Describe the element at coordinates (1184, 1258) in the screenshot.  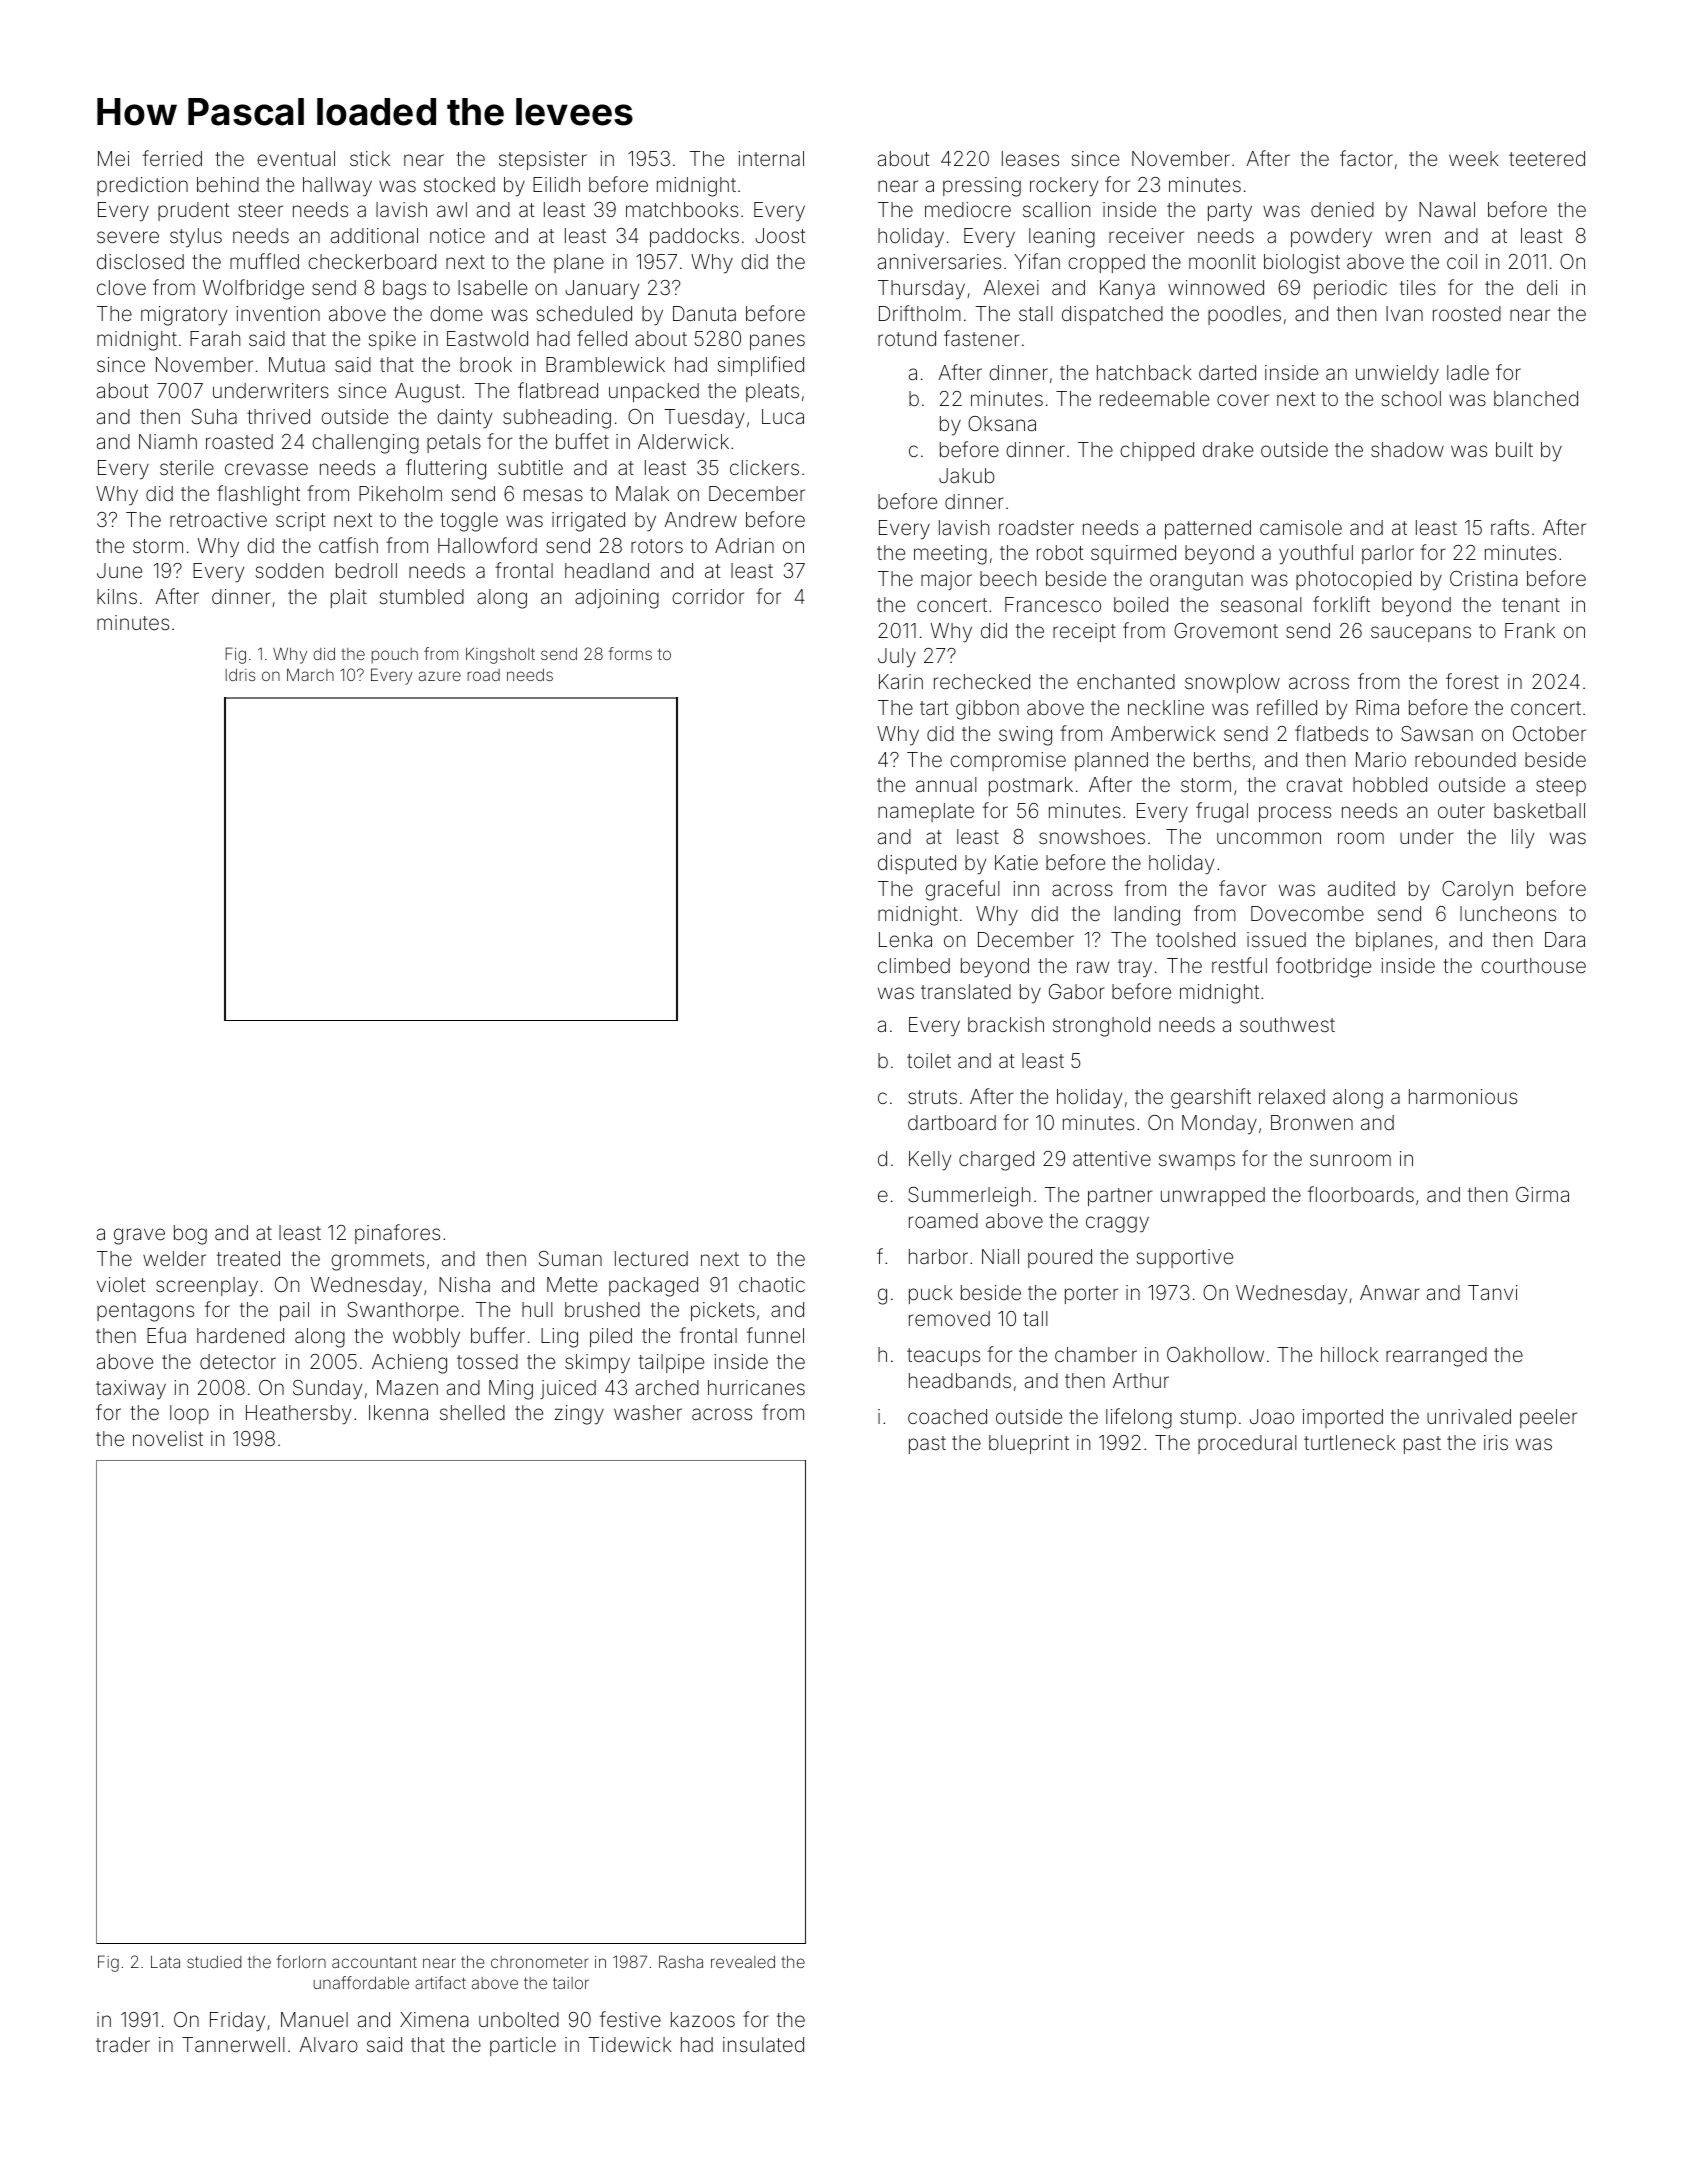
I see `supportive` at that location.
